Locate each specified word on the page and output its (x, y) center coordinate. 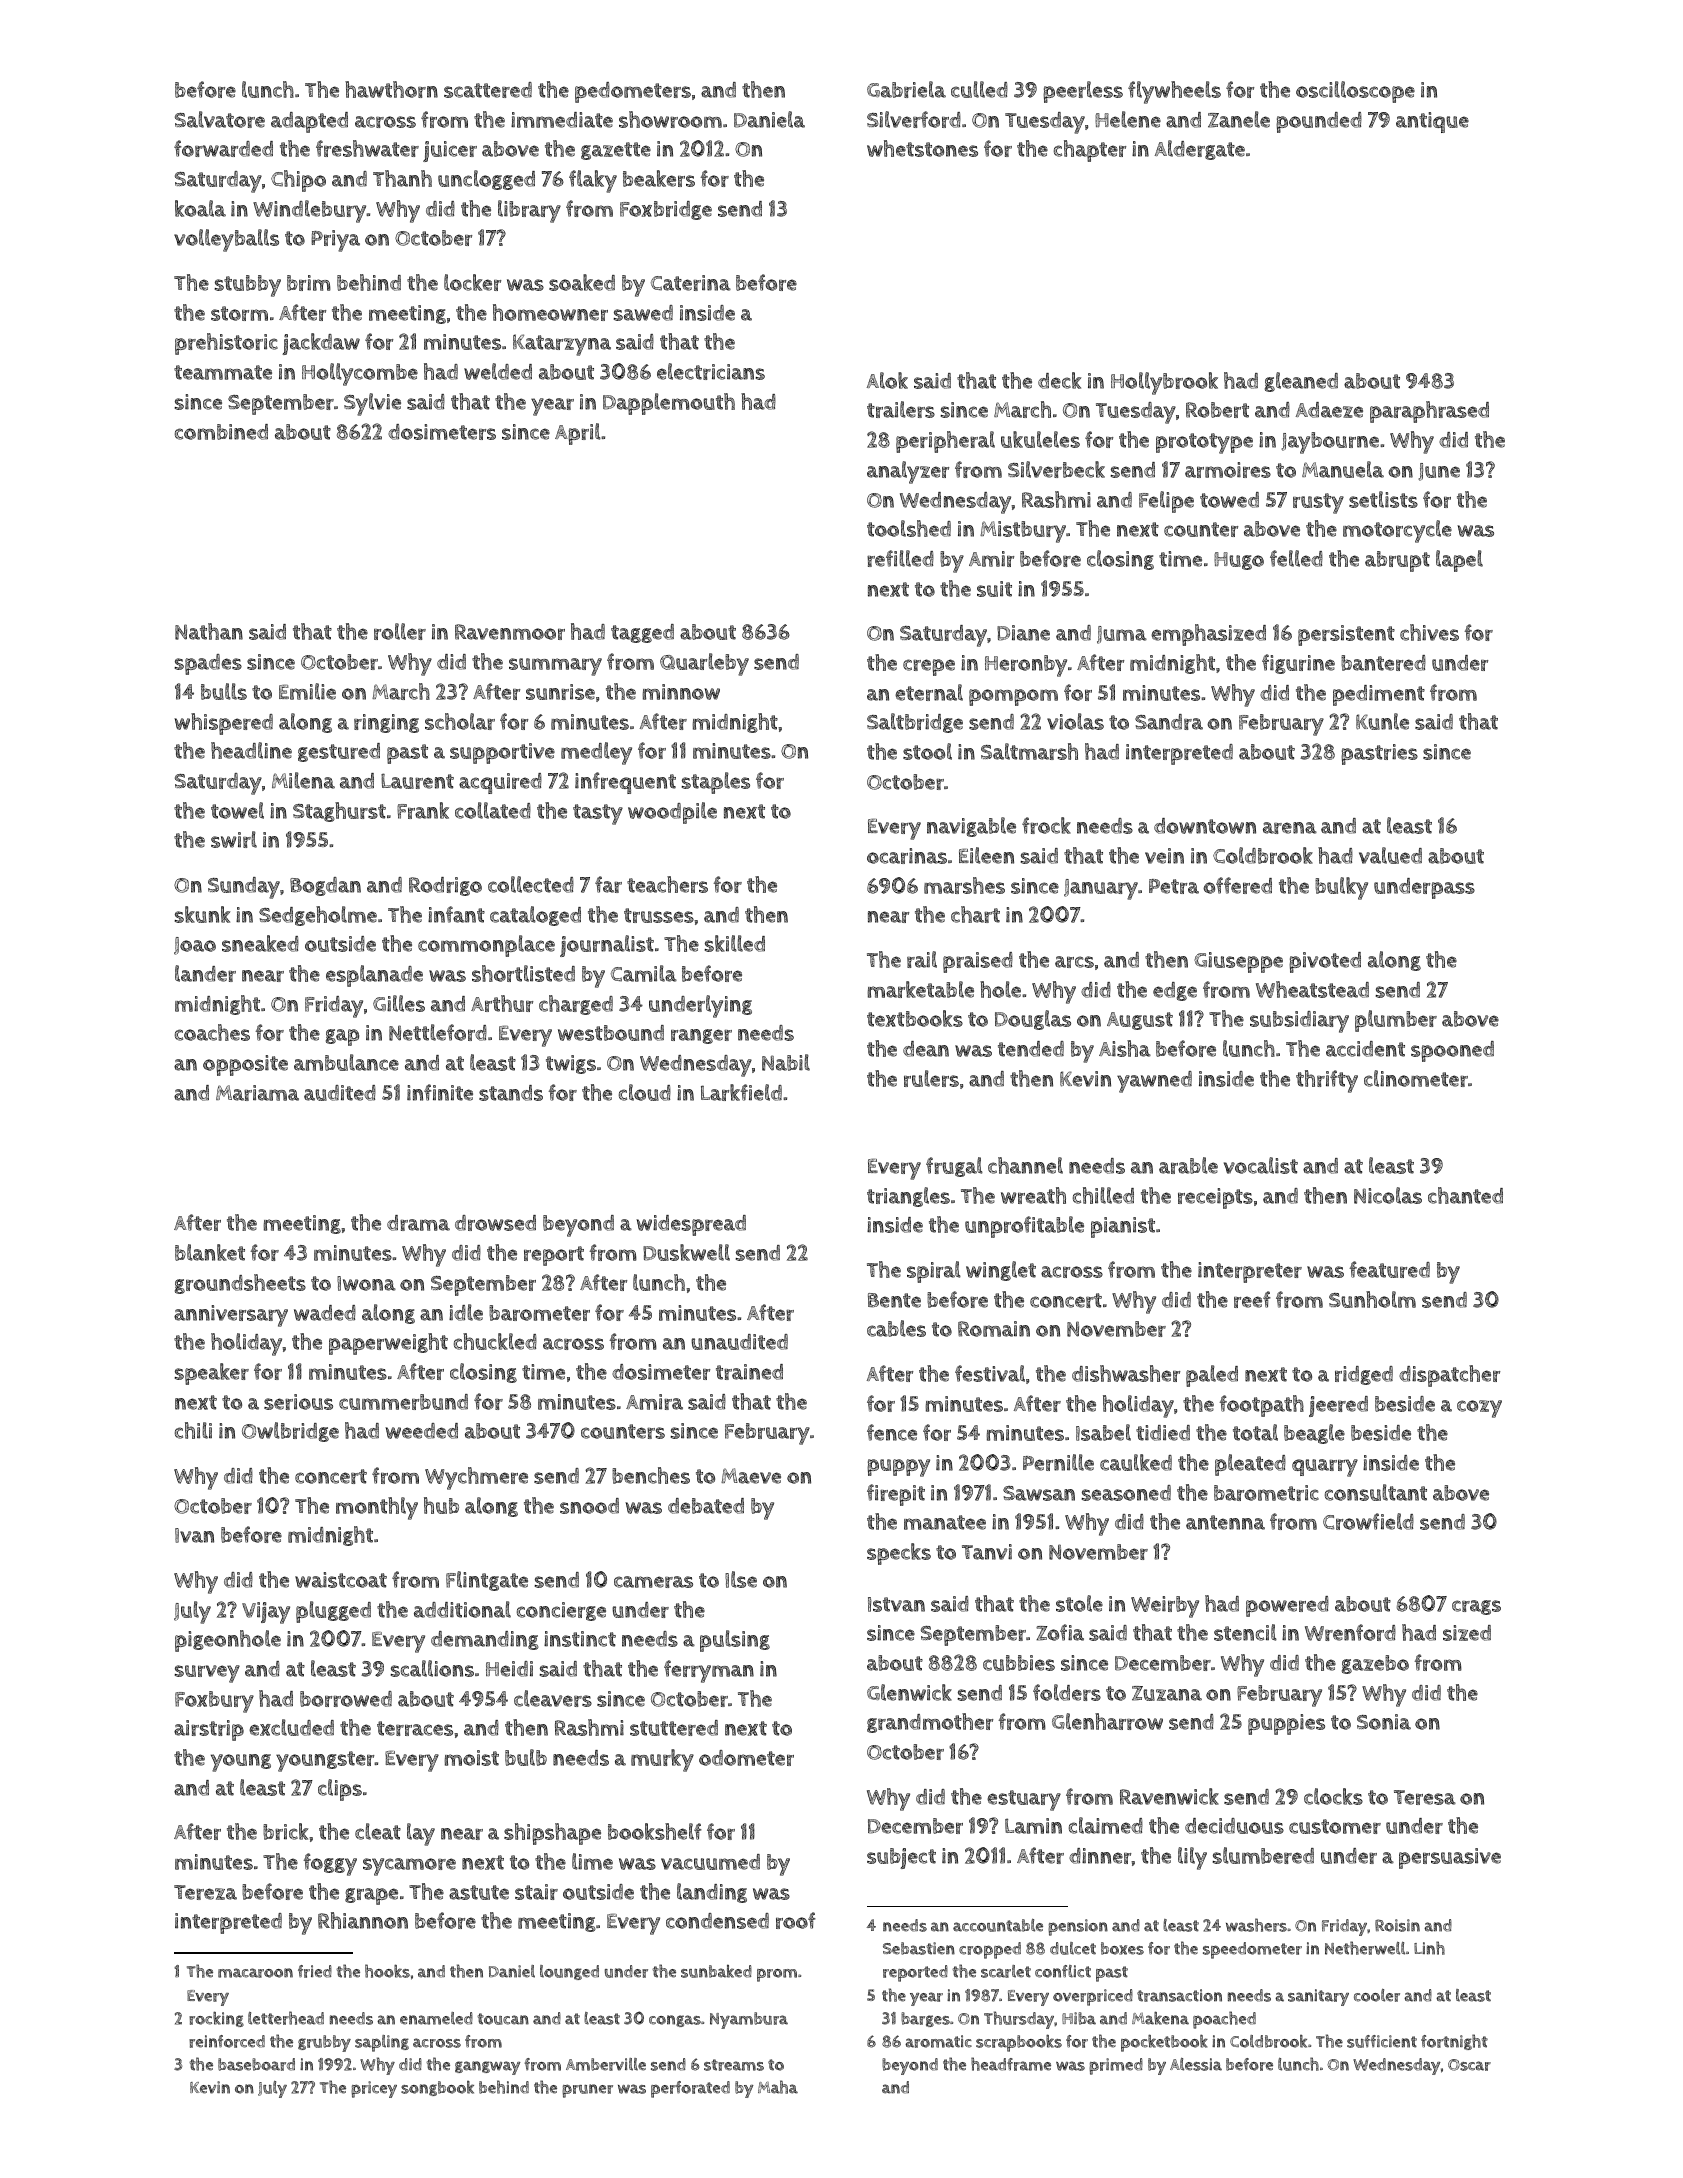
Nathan (209, 631)
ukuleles (1040, 439)
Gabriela (906, 89)
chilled (1103, 1195)
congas (675, 2021)
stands (511, 1093)
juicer (450, 151)
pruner (587, 2091)
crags (1476, 1607)
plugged (333, 1612)
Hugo (1239, 561)
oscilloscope (1355, 92)
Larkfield (741, 1092)
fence (892, 1432)
